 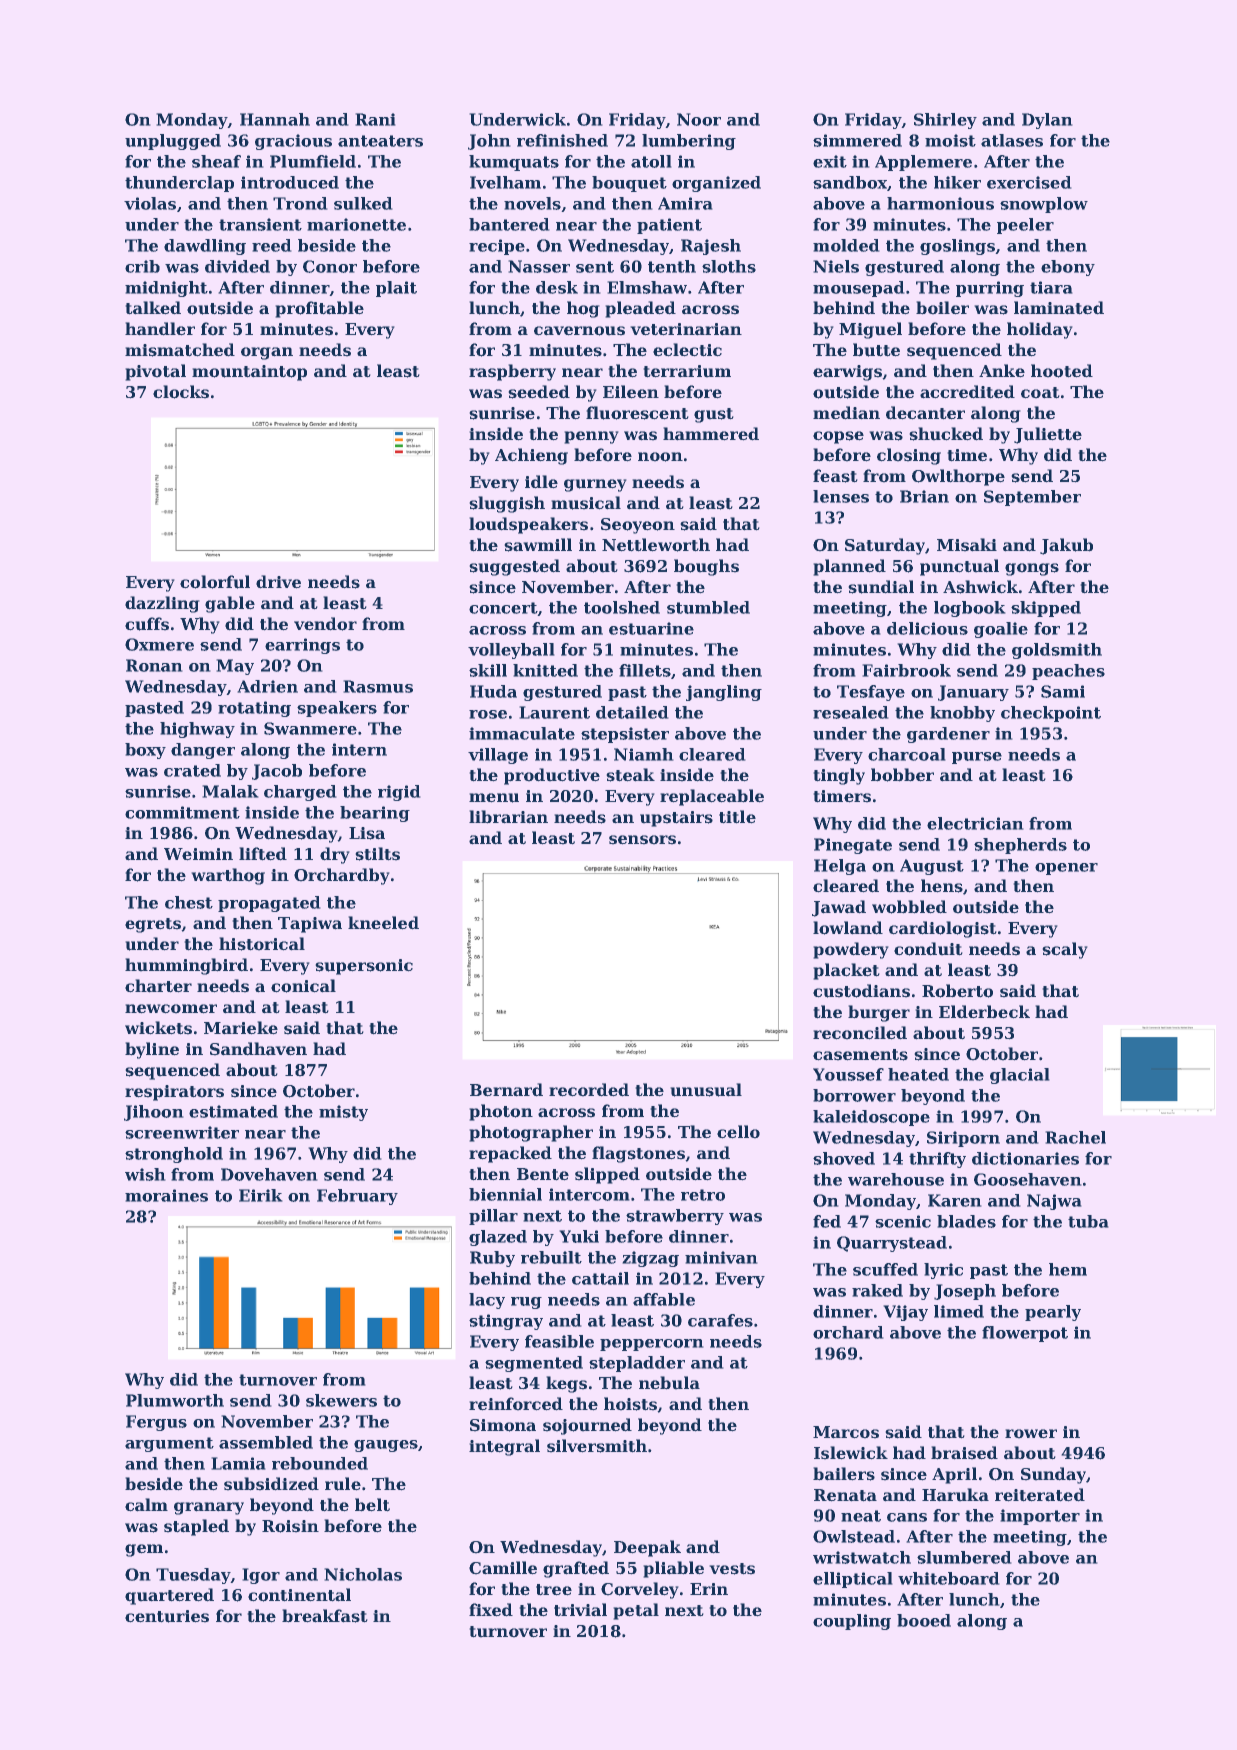 What do you see at coordinates (233, 1111) in the screenshot?
I see `estimated` at bounding box center [233, 1111].
